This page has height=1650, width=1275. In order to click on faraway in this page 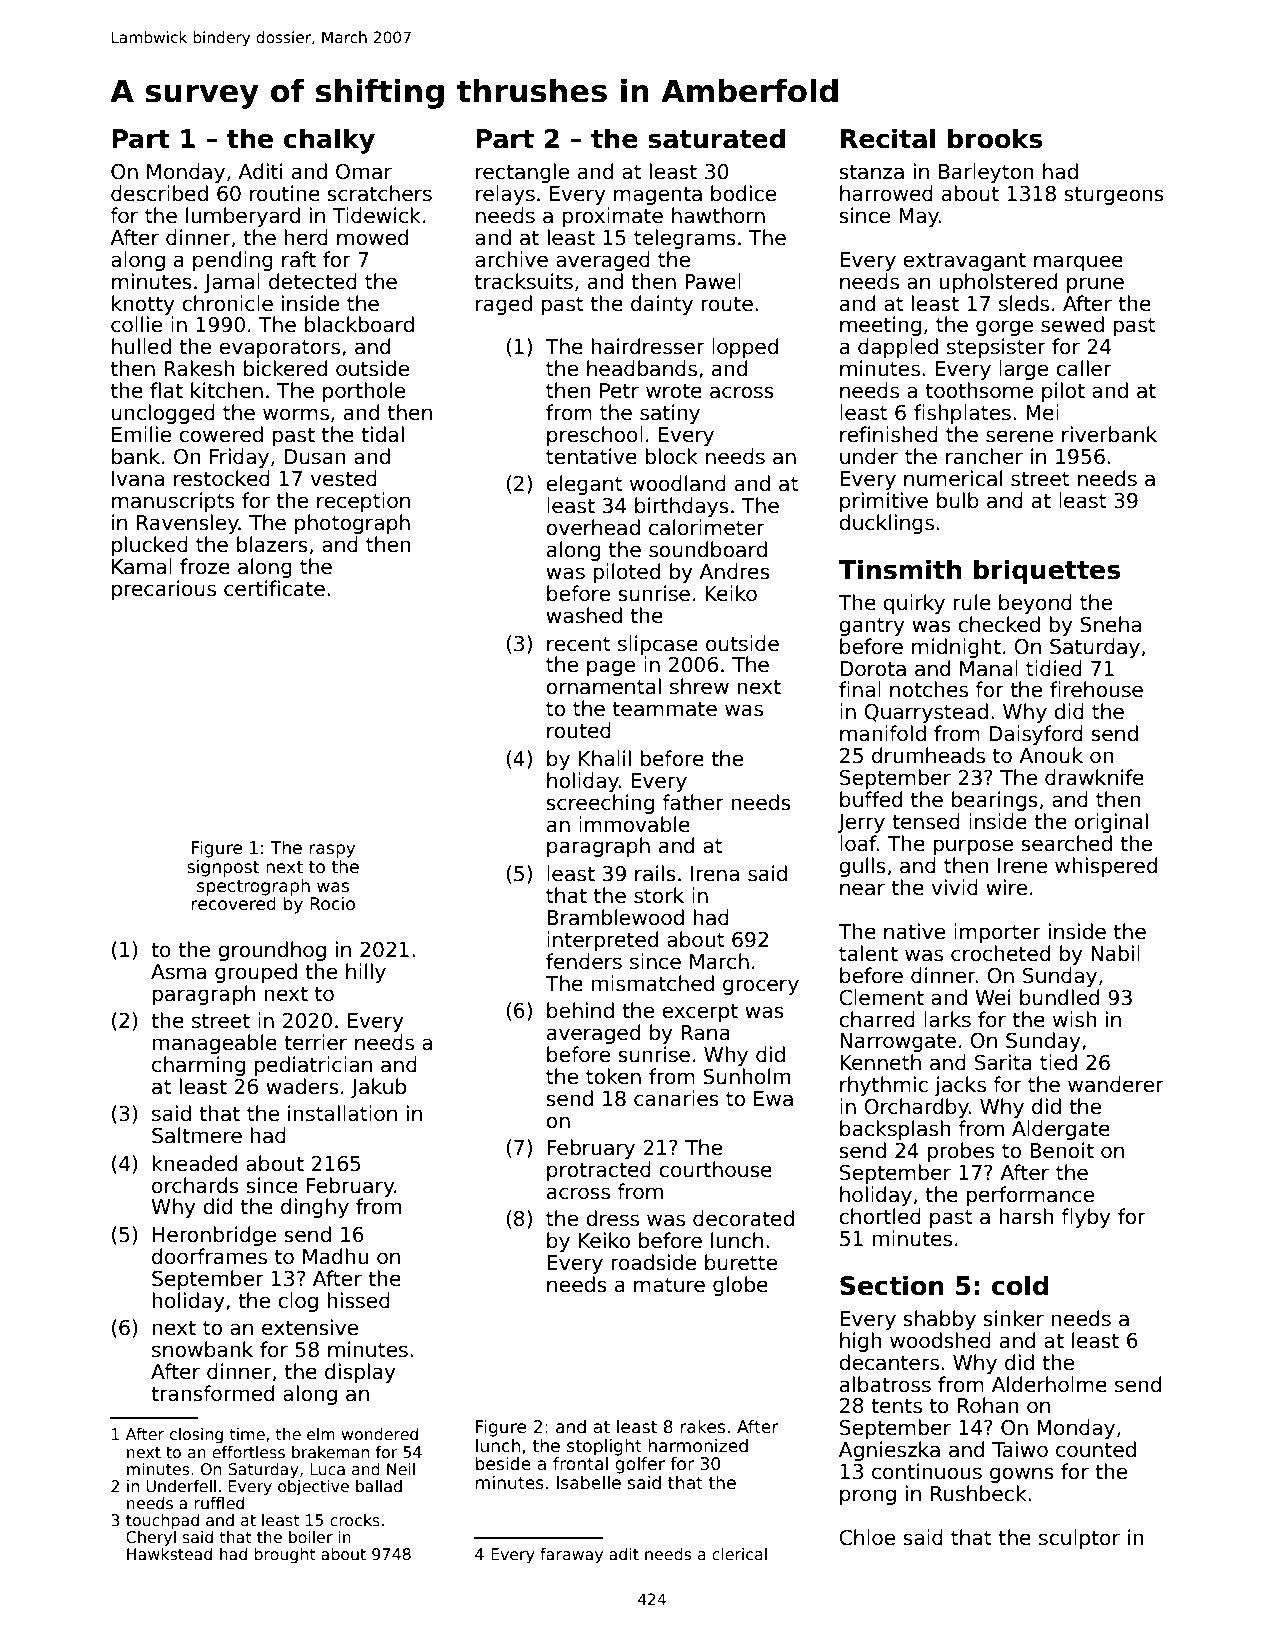, I will do `click(571, 1555)`.
